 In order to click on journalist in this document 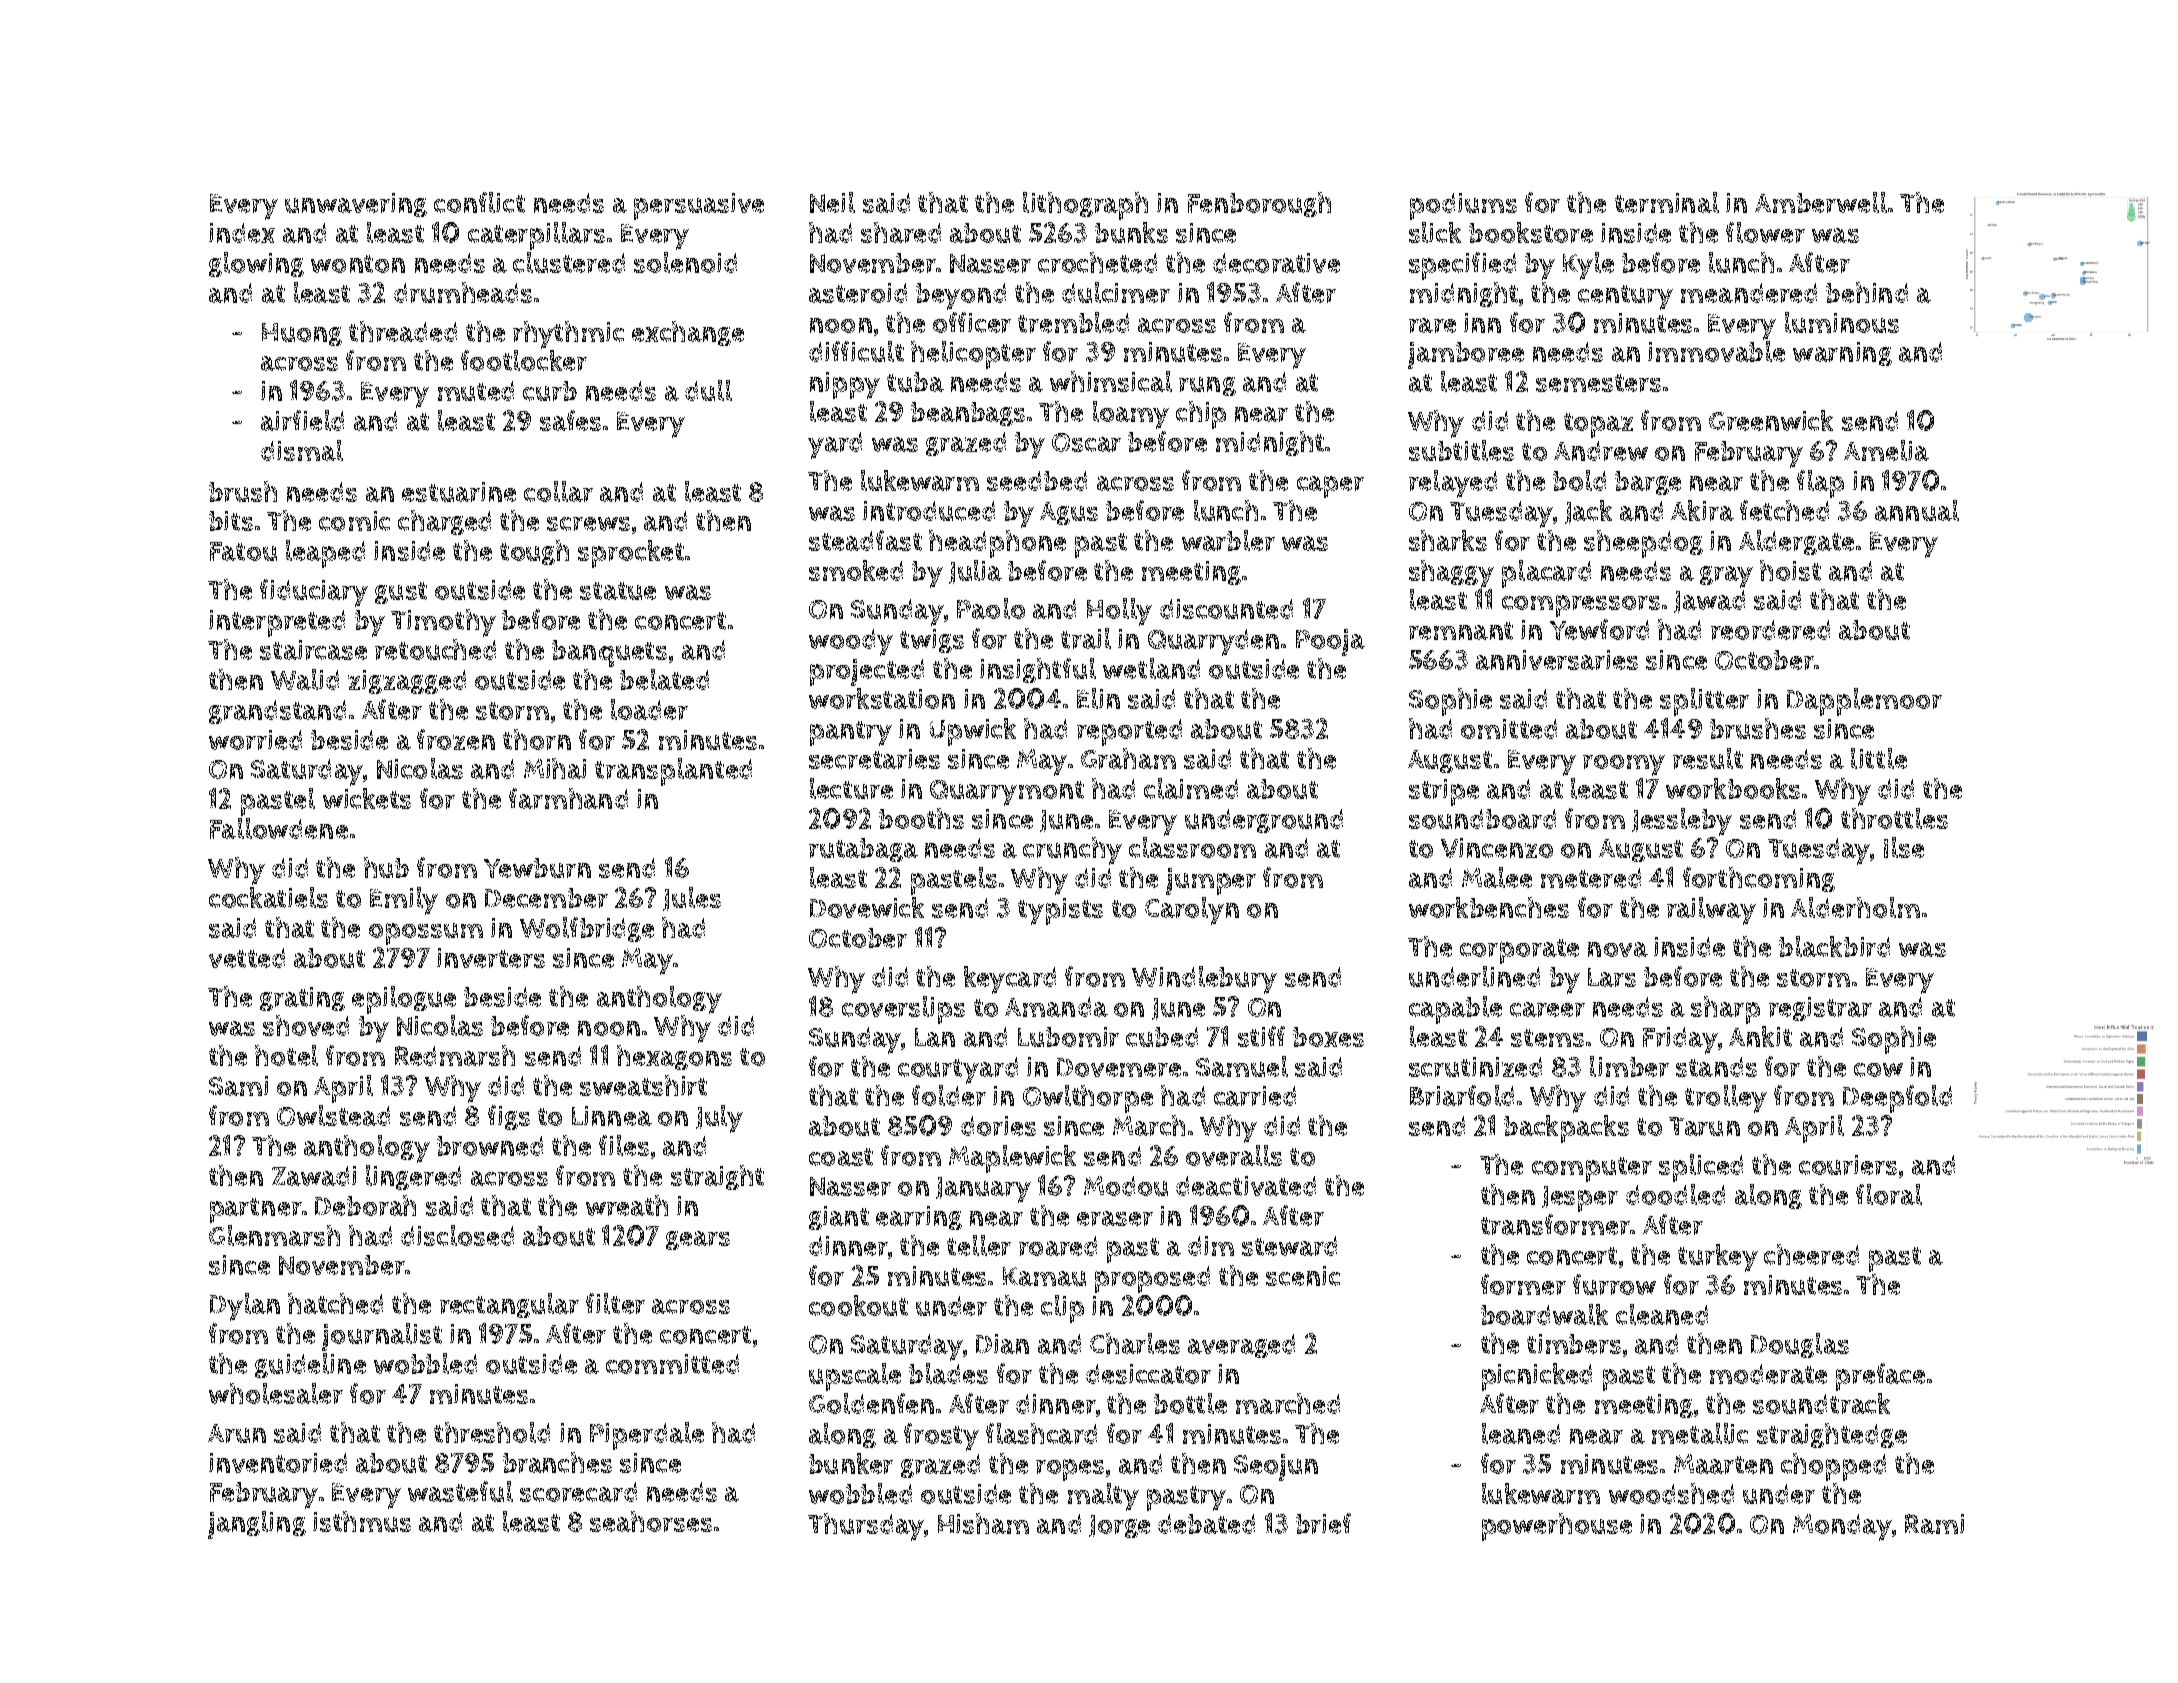, I will do `click(382, 1337)`.
